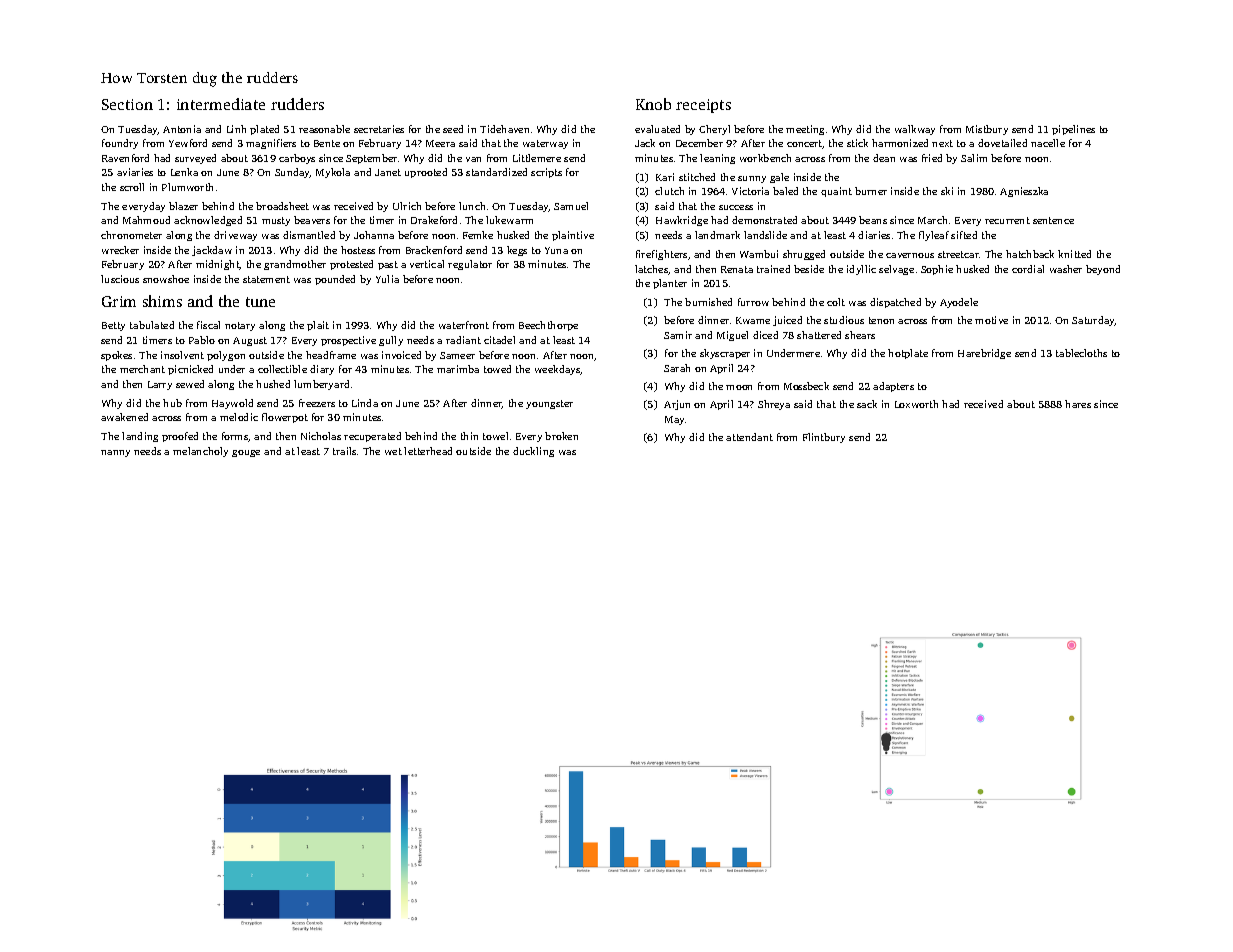  I want to click on Nicholas, so click(321, 436).
